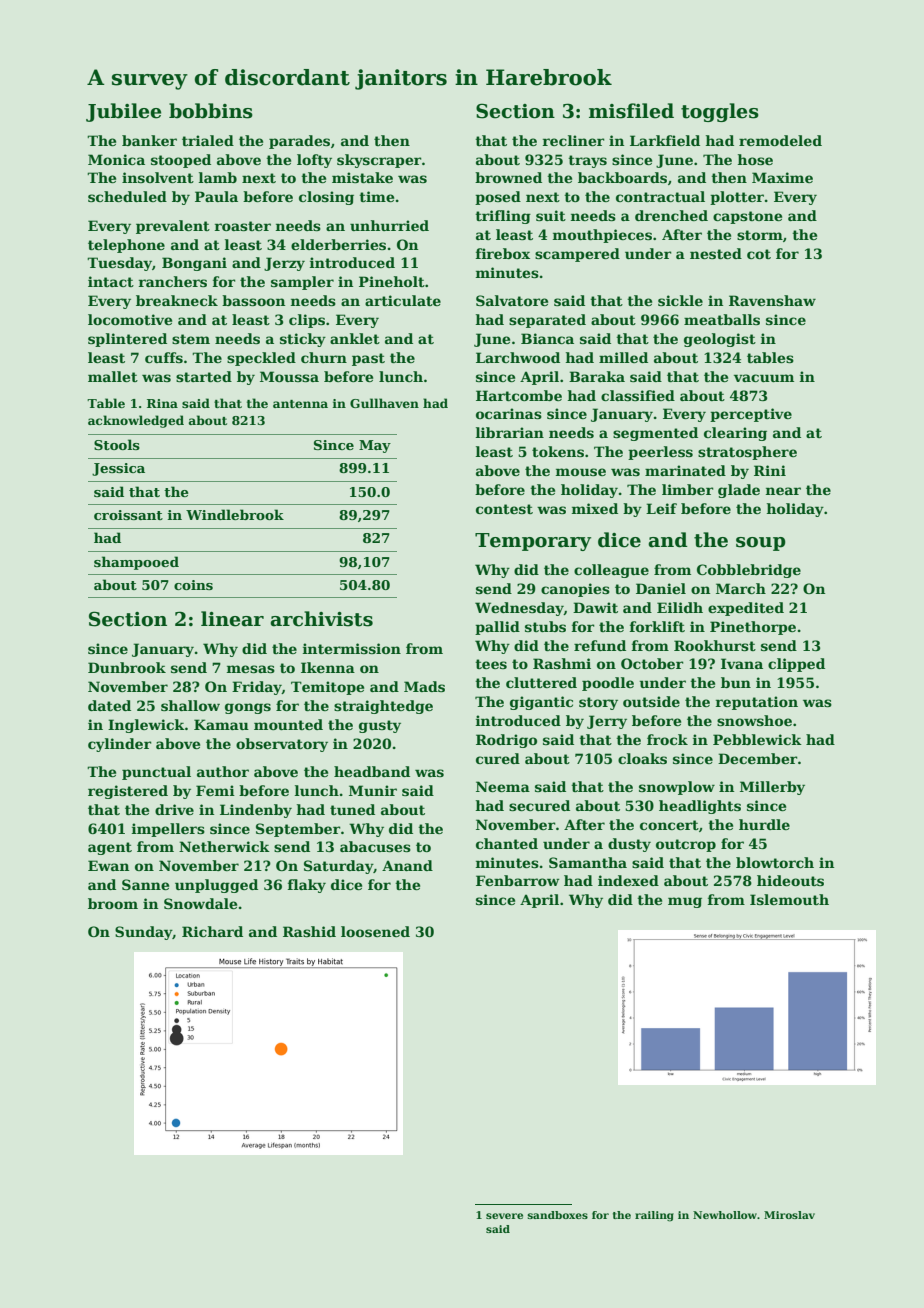  What do you see at coordinates (235, 514) in the screenshot?
I see `Windlebrook` at bounding box center [235, 514].
